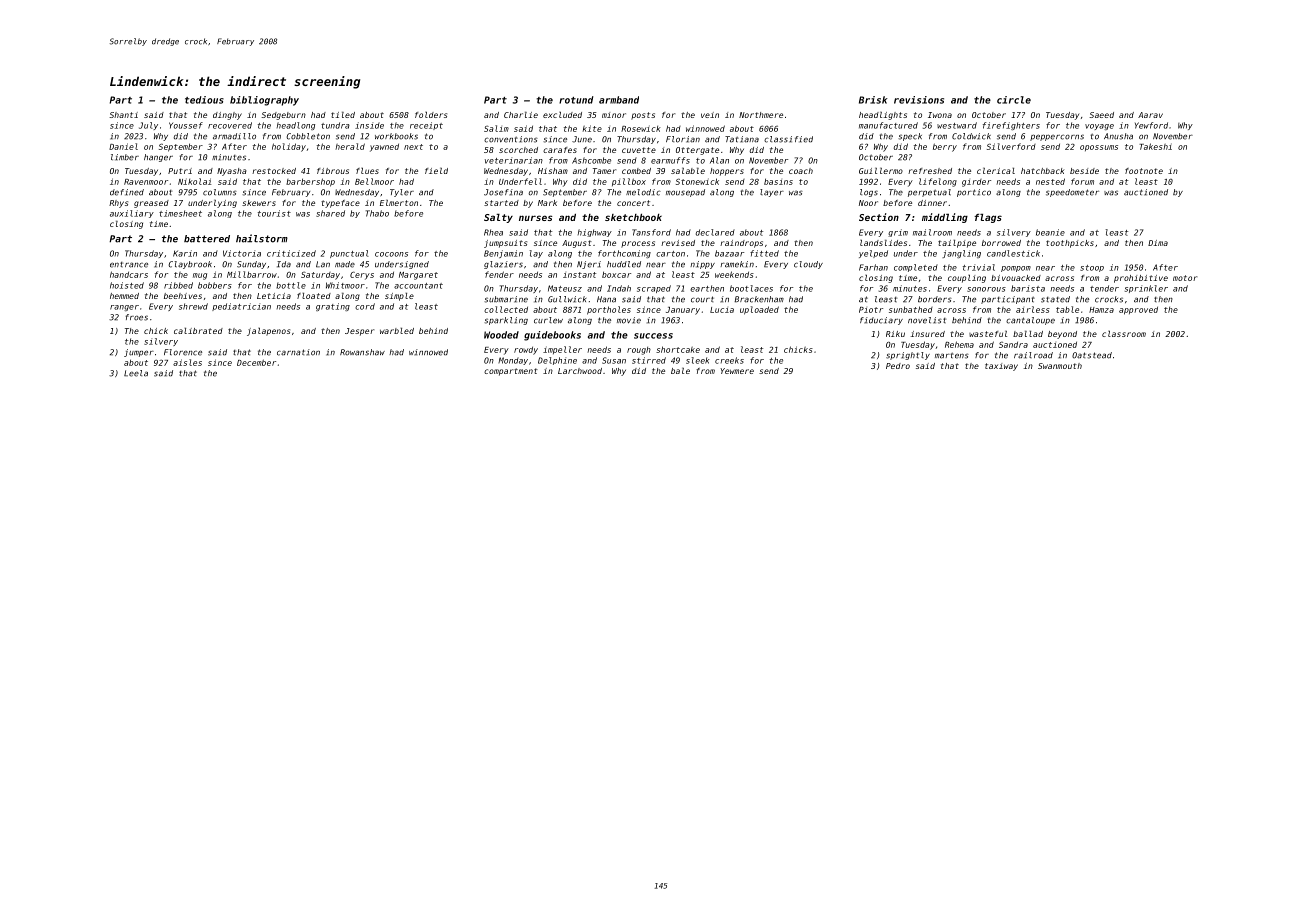 This image has height=924, width=1308. What do you see at coordinates (136, 373) in the image?
I see `Leela` at bounding box center [136, 373].
